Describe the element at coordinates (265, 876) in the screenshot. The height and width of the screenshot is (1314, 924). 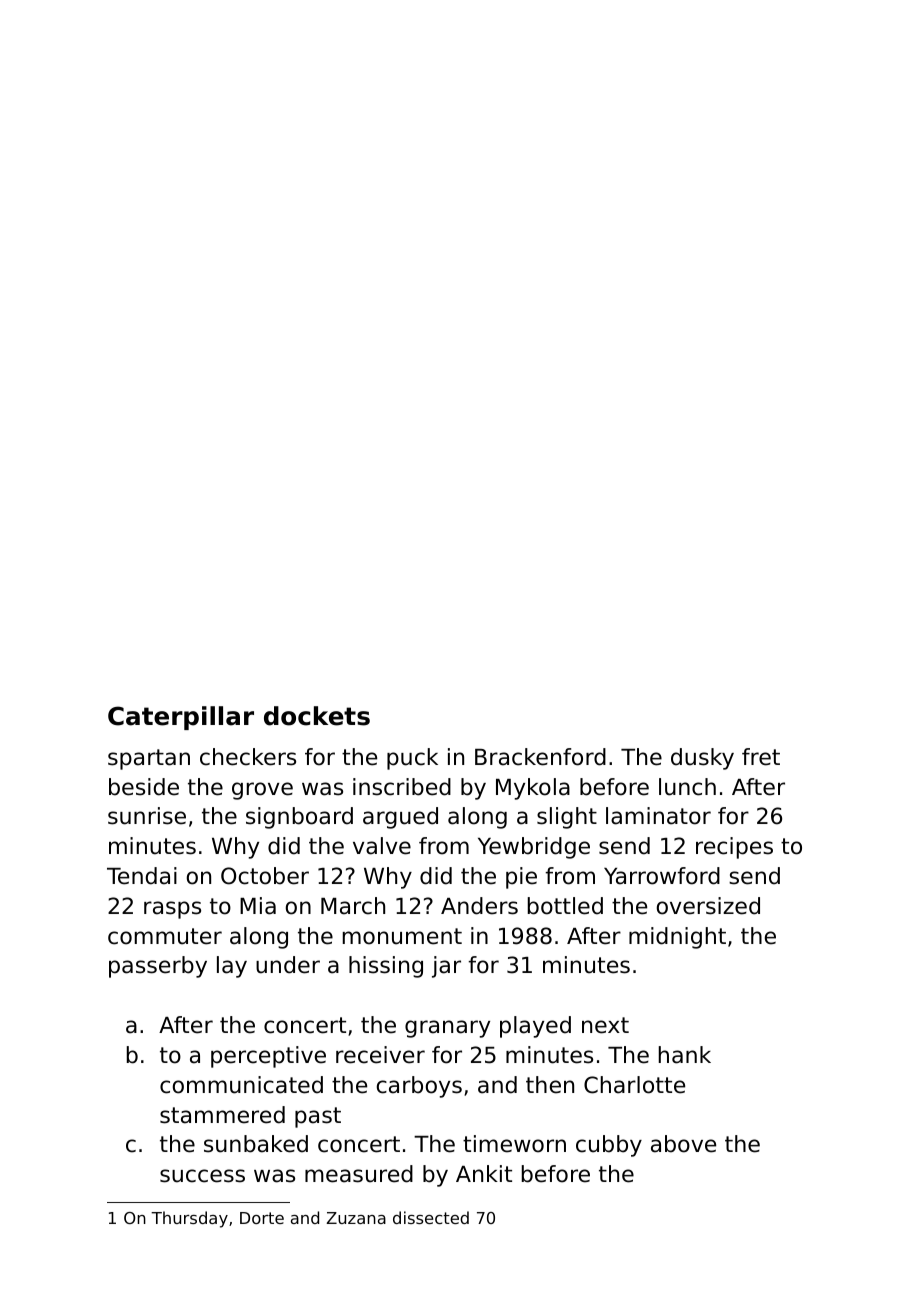
I see `October` at that location.
